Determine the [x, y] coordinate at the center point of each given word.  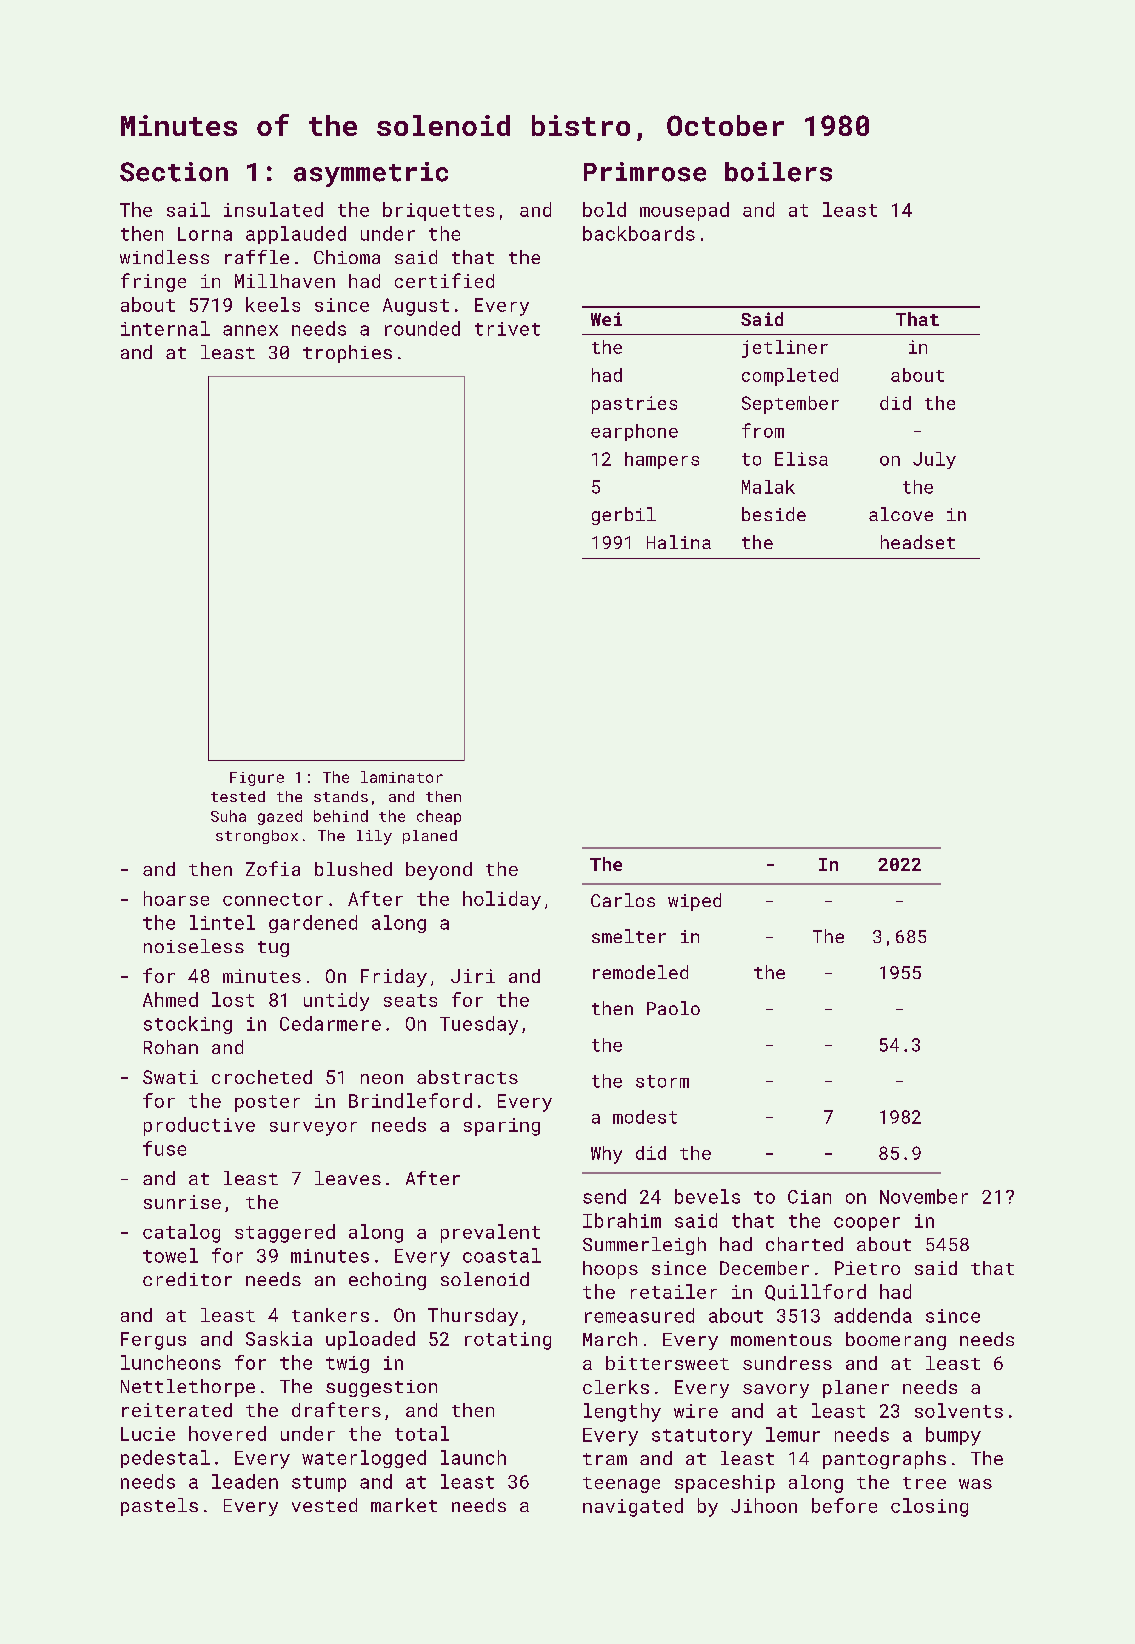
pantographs [884, 1460]
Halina [679, 542]
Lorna [205, 234]
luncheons [171, 1362]
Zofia [273, 868]
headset [918, 542]
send [604, 1196]
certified [444, 280]
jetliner [785, 349]
